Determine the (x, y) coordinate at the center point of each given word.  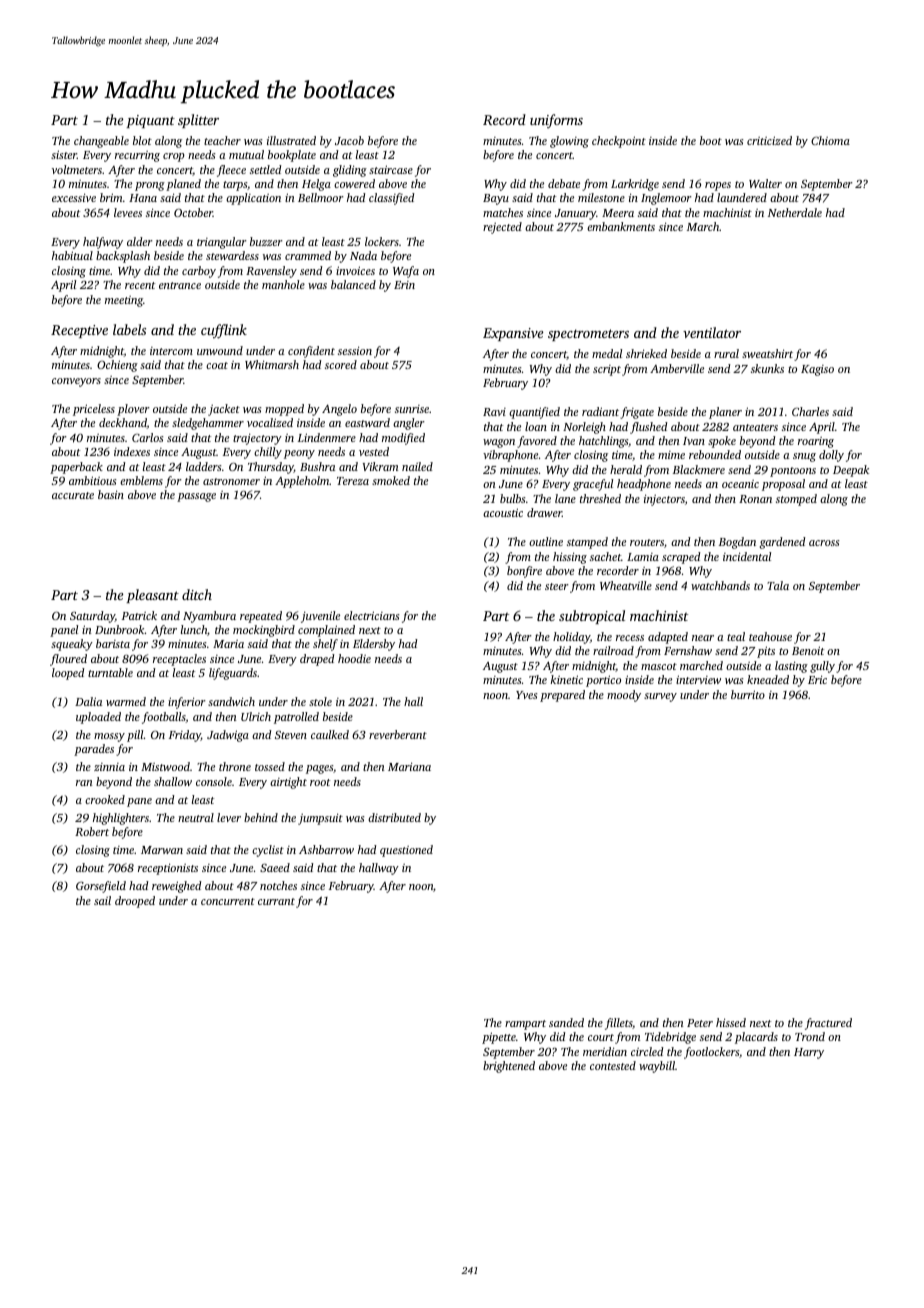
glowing (569, 142)
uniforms (556, 121)
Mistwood (165, 766)
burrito (748, 694)
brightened (509, 1067)
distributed (394, 817)
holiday (571, 638)
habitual (72, 255)
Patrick (139, 615)
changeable (101, 142)
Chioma (830, 140)
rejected (502, 228)
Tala (778, 585)
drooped (135, 902)
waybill (657, 1067)
